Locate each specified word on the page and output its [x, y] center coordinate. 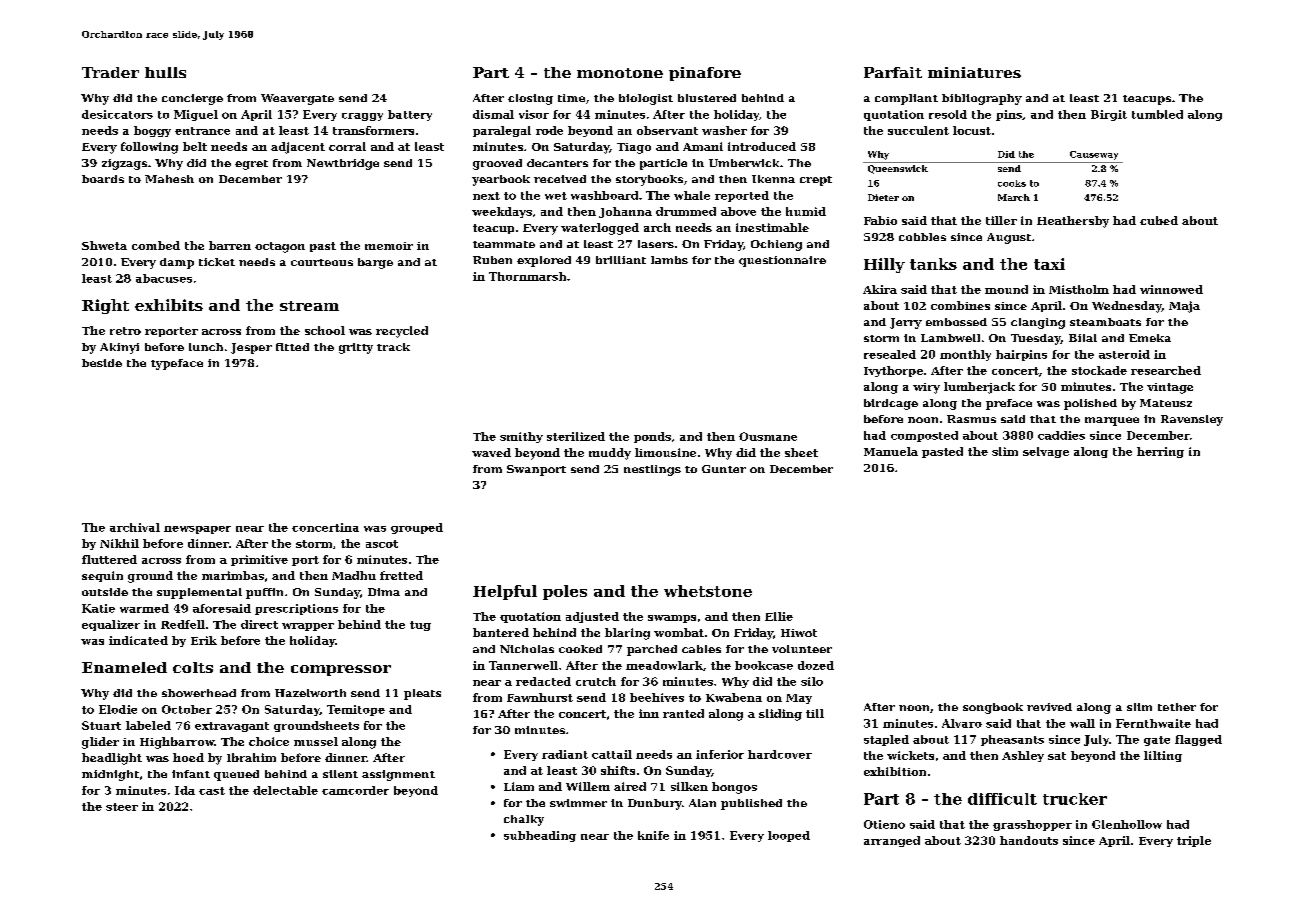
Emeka [1150, 338]
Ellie [779, 616]
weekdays [502, 212]
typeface [177, 364]
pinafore [705, 74]
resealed [890, 354]
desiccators [117, 114]
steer [122, 807]
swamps [672, 619]
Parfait [893, 72]
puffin [264, 593]
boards [103, 179]
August [1009, 238]
